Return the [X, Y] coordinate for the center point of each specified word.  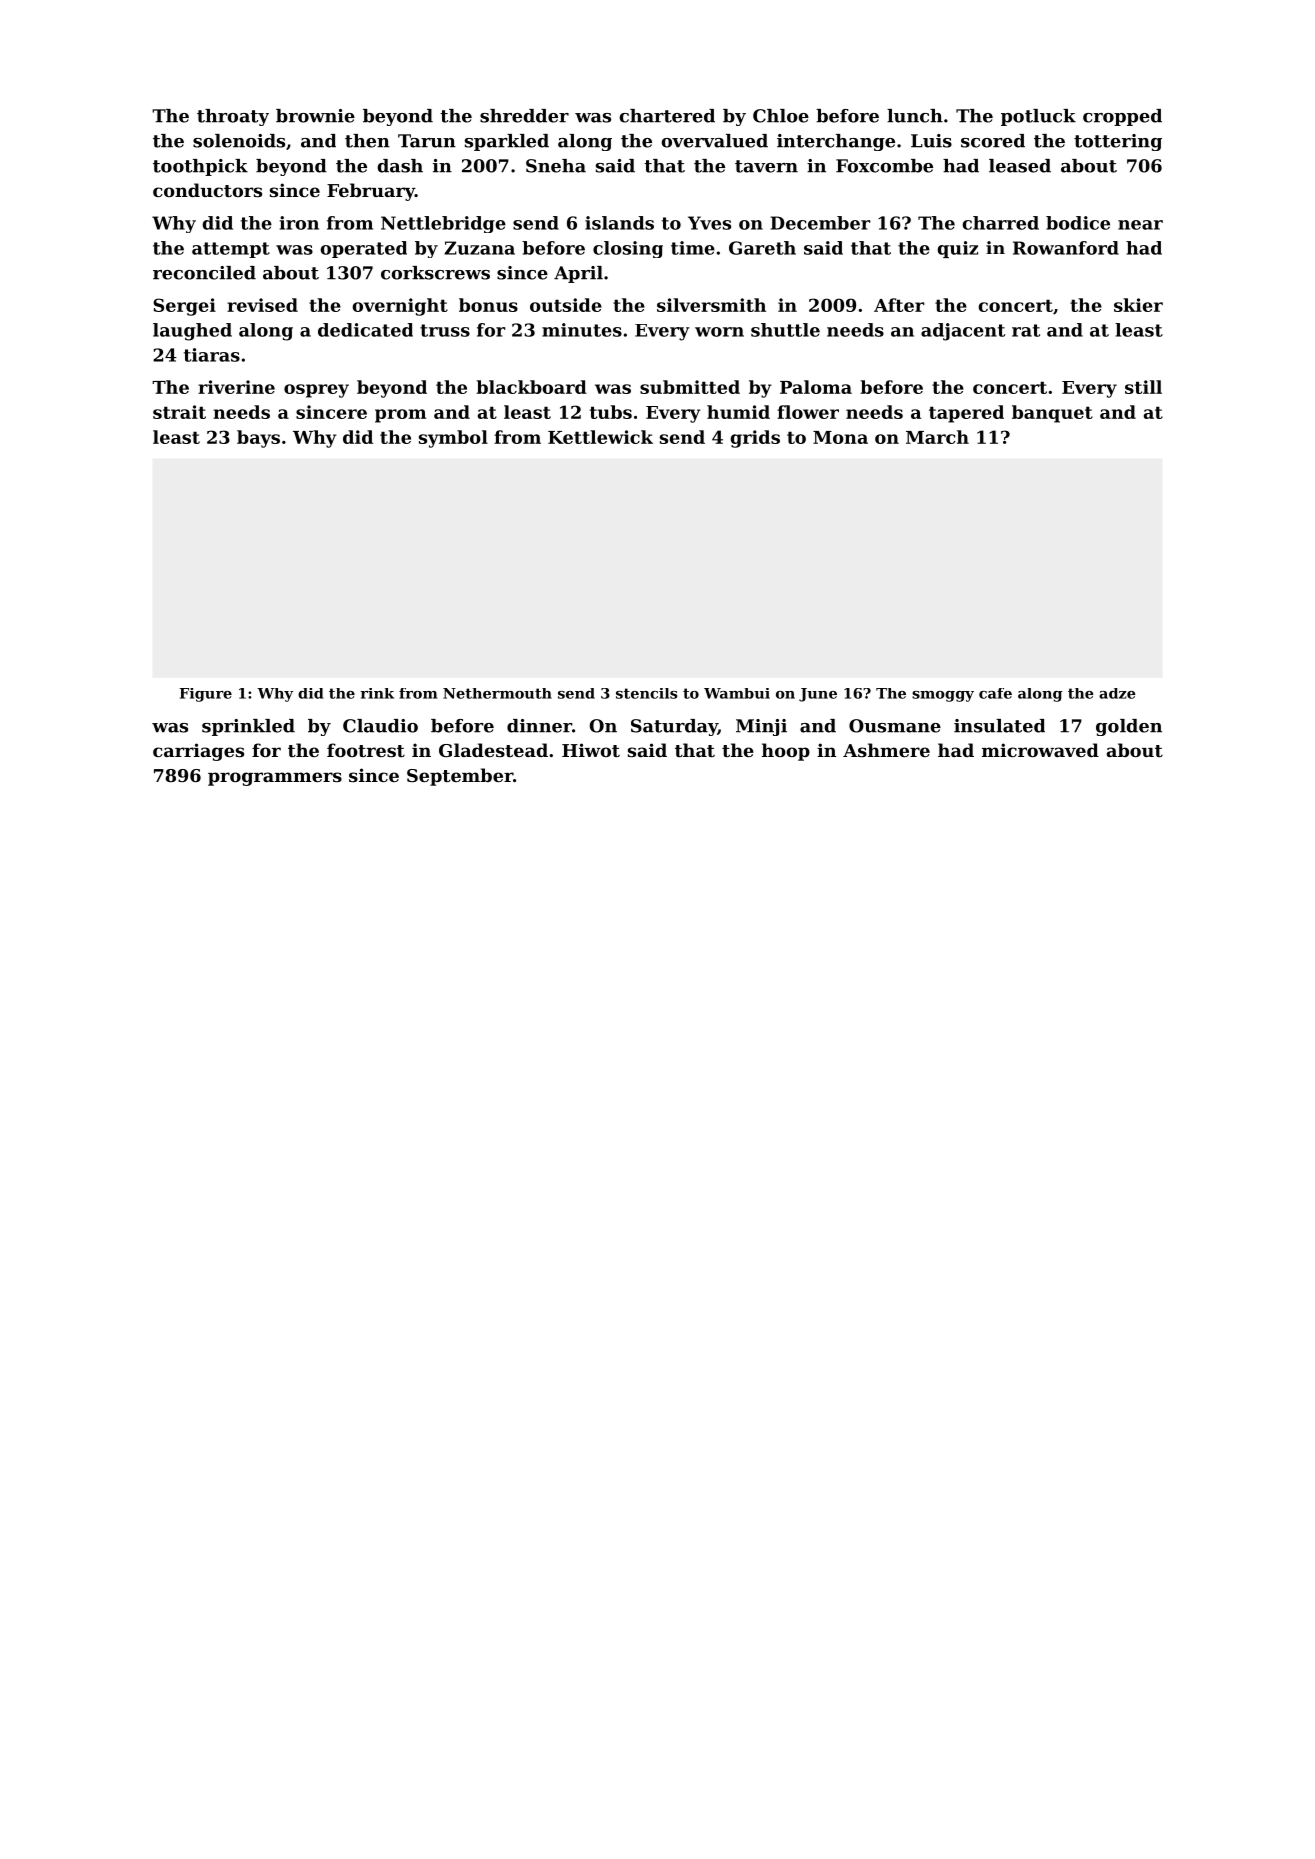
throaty [233, 117]
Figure [205, 695]
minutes [582, 330]
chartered [667, 116]
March [937, 437]
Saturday [674, 727]
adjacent [963, 332]
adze [1117, 693]
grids [755, 439]
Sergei [184, 307]
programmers [275, 779]
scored [993, 141]
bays [258, 439]
